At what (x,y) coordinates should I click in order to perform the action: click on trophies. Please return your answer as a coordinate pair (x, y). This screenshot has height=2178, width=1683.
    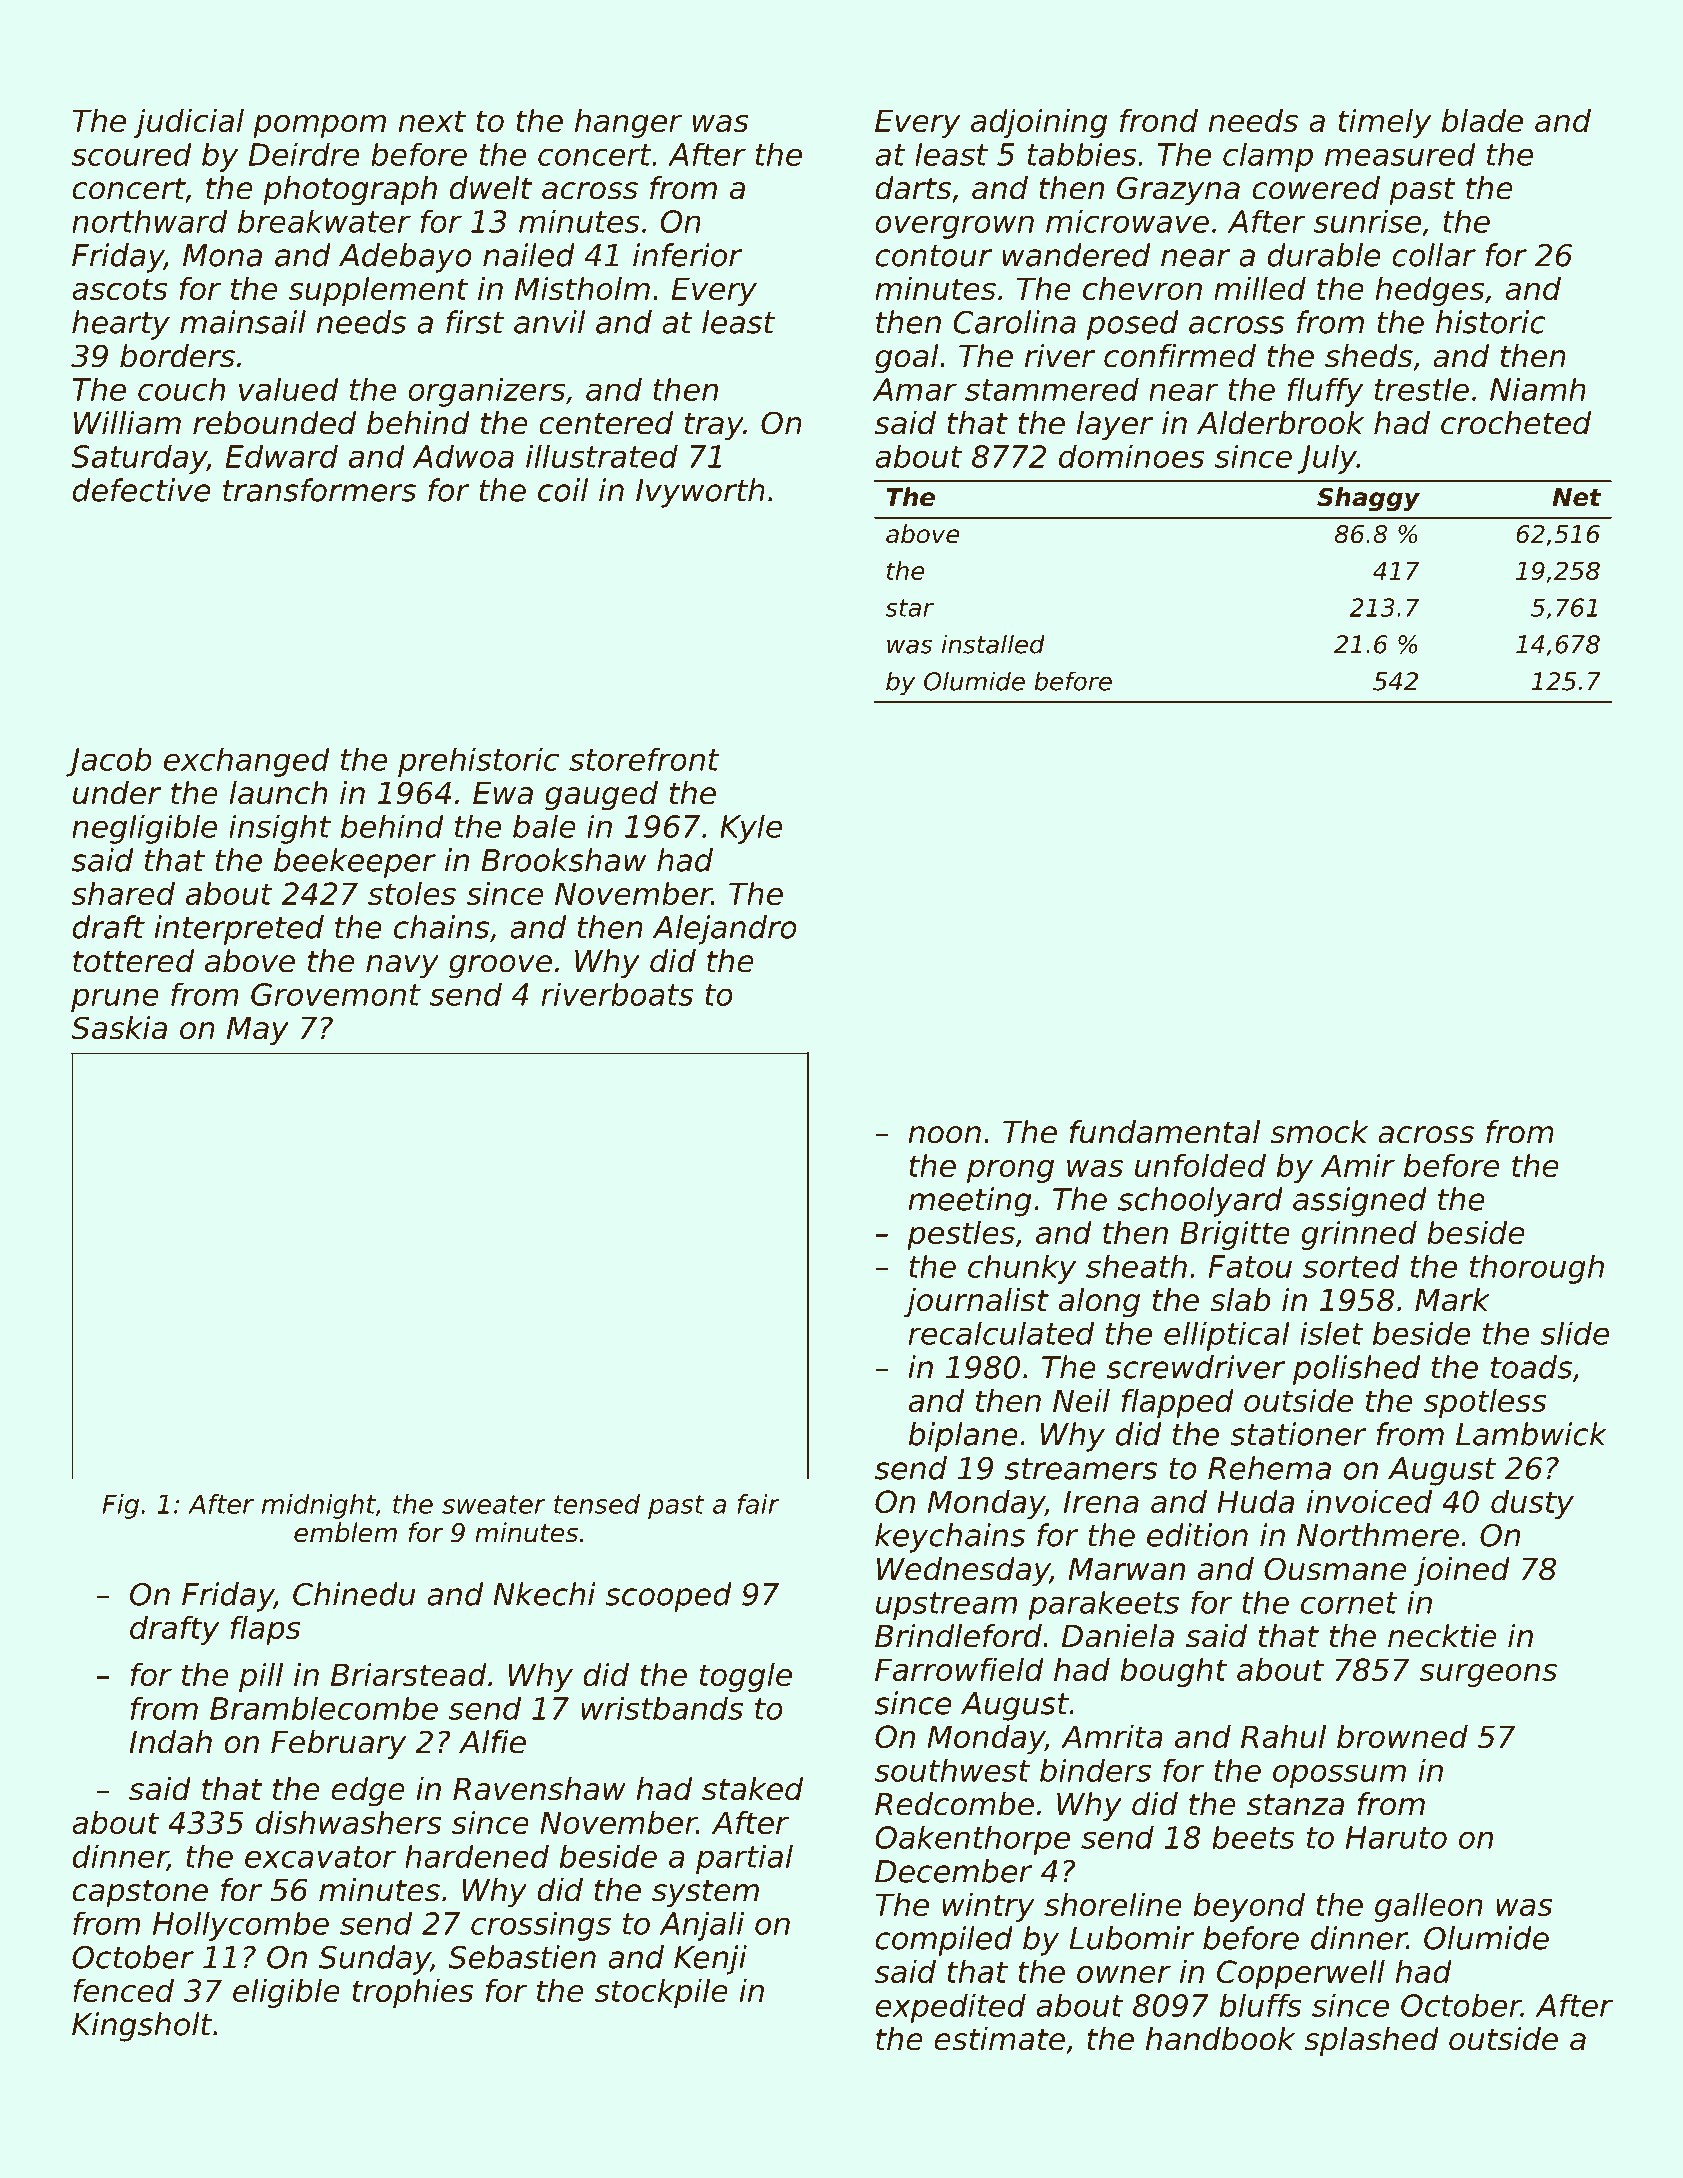
    Looking at the image, I should click on (413, 1993).
